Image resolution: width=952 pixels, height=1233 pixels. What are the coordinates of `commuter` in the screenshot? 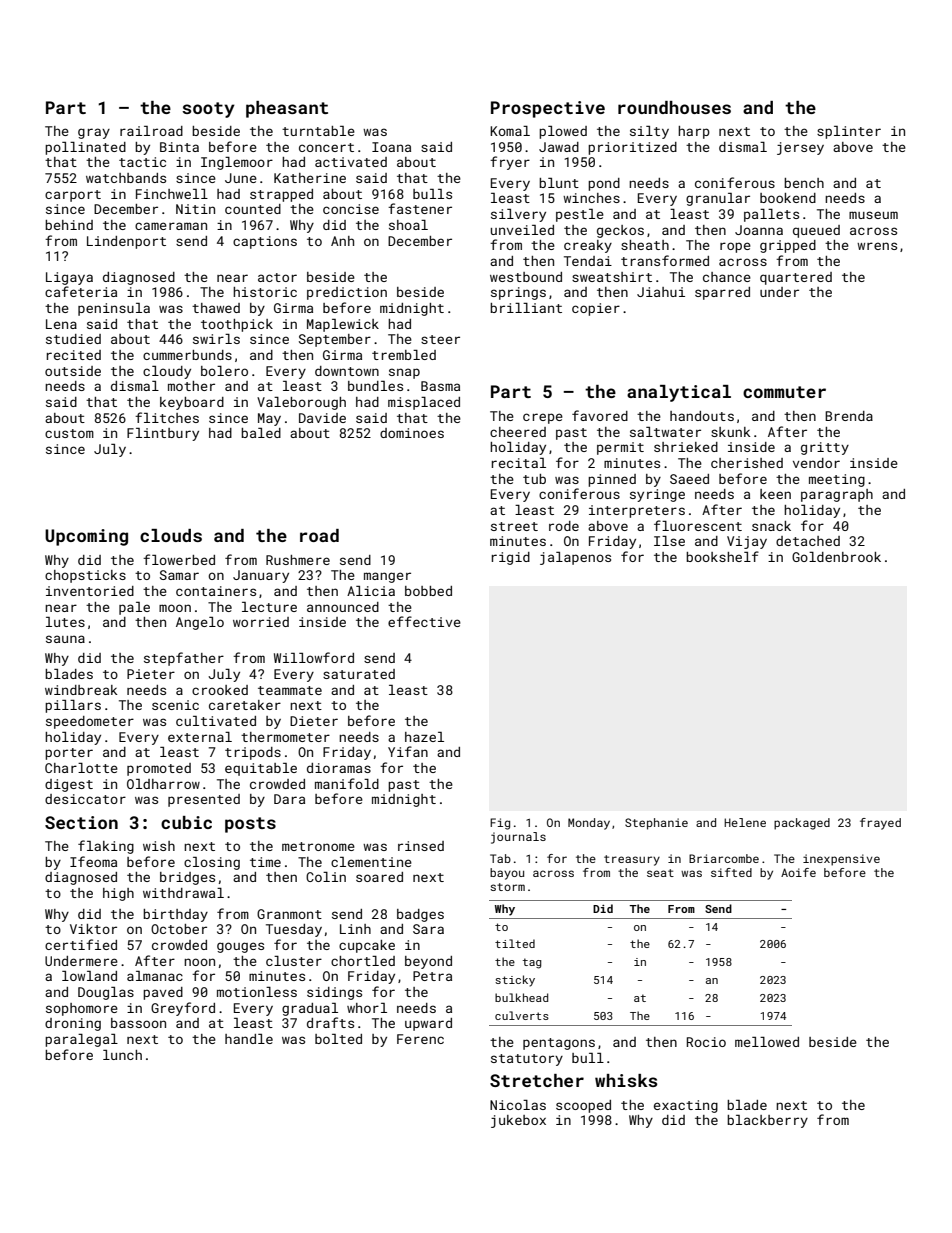 It's located at (784, 392).
